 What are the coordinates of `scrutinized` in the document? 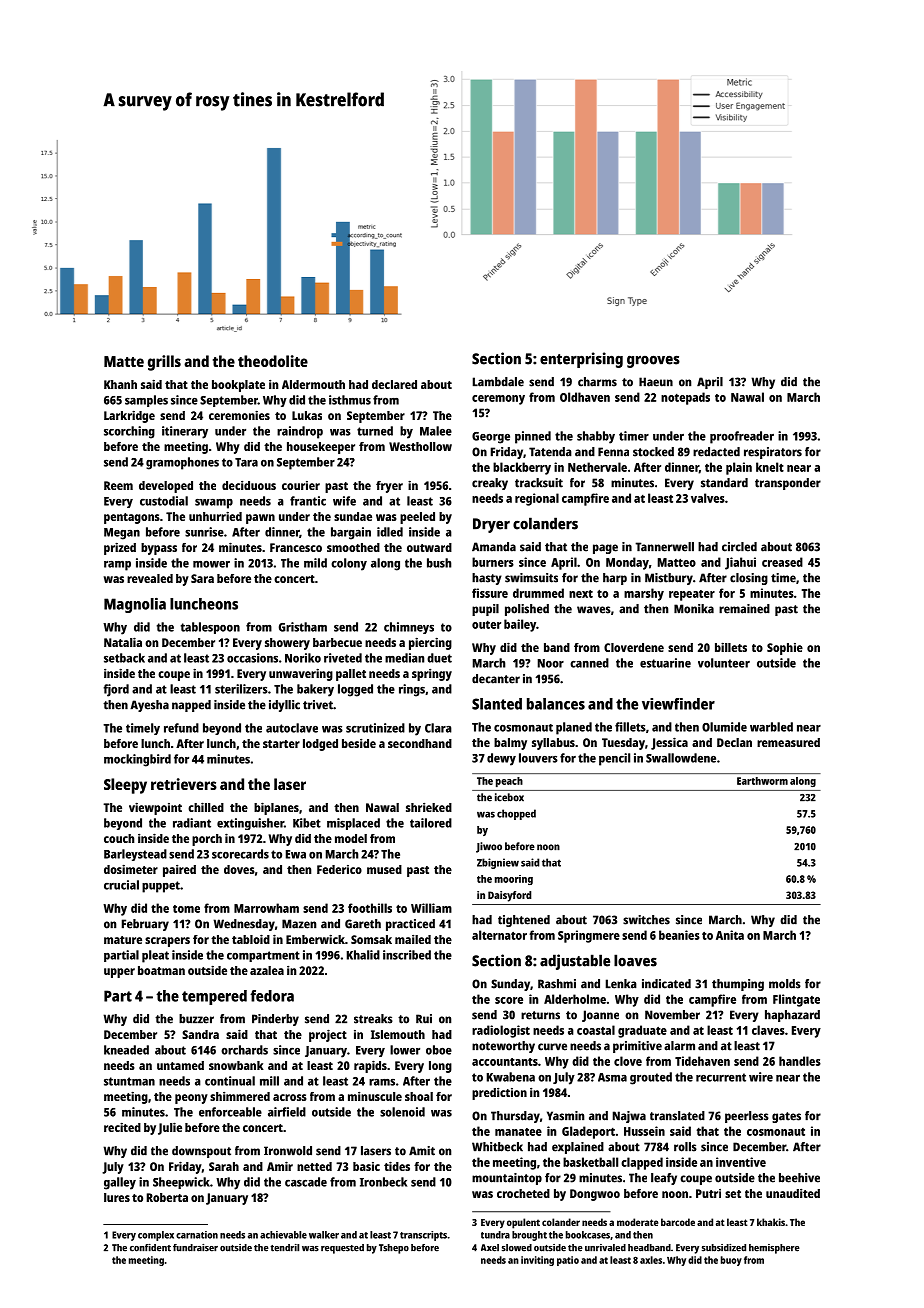 It's located at (375, 728).
